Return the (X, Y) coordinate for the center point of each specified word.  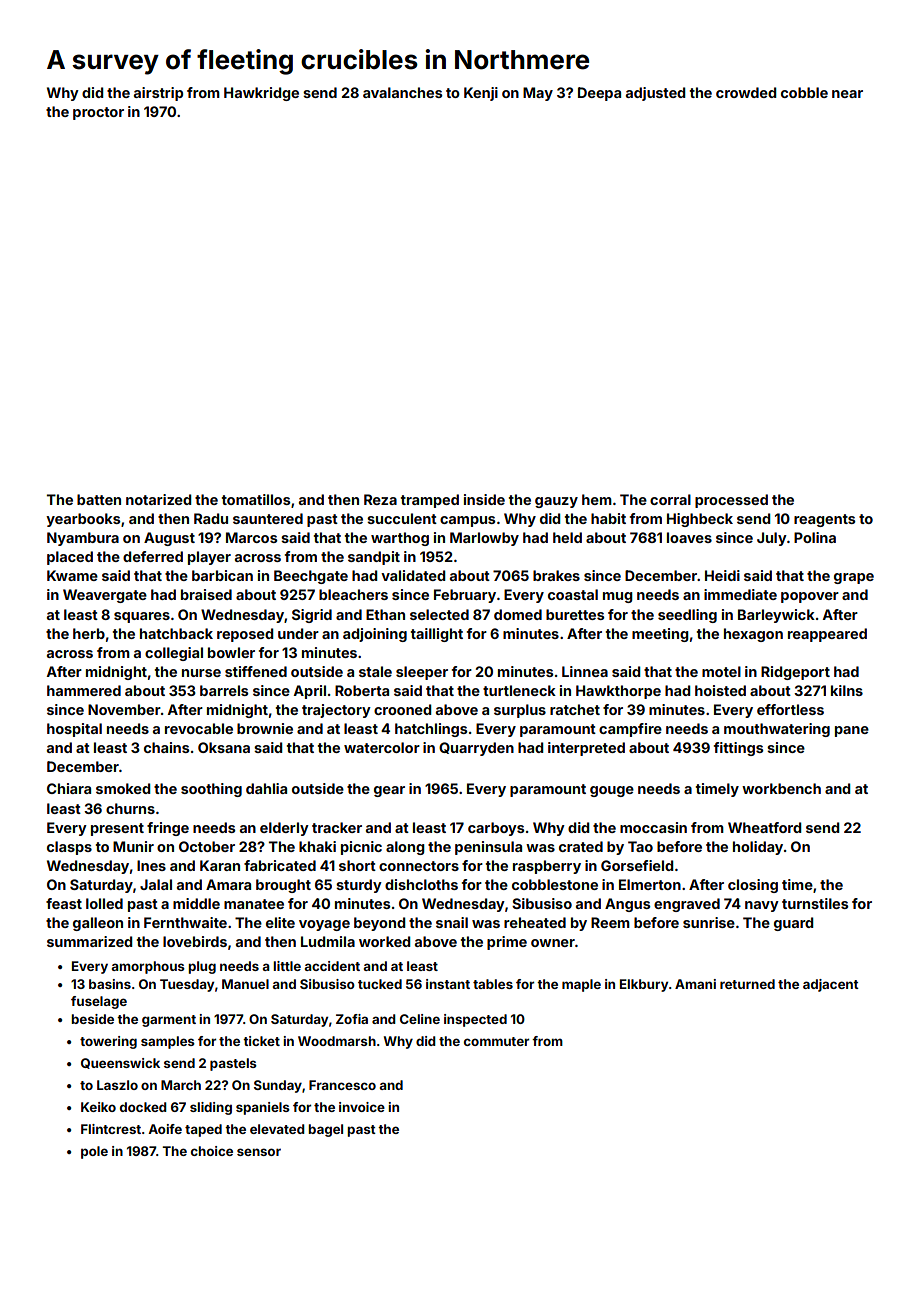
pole (94, 1152)
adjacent (831, 985)
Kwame (72, 575)
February (465, 596)
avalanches (402, 92)
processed (731, 501)
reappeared (827, 635)
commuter (496, 1041)
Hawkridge (261, 94)
